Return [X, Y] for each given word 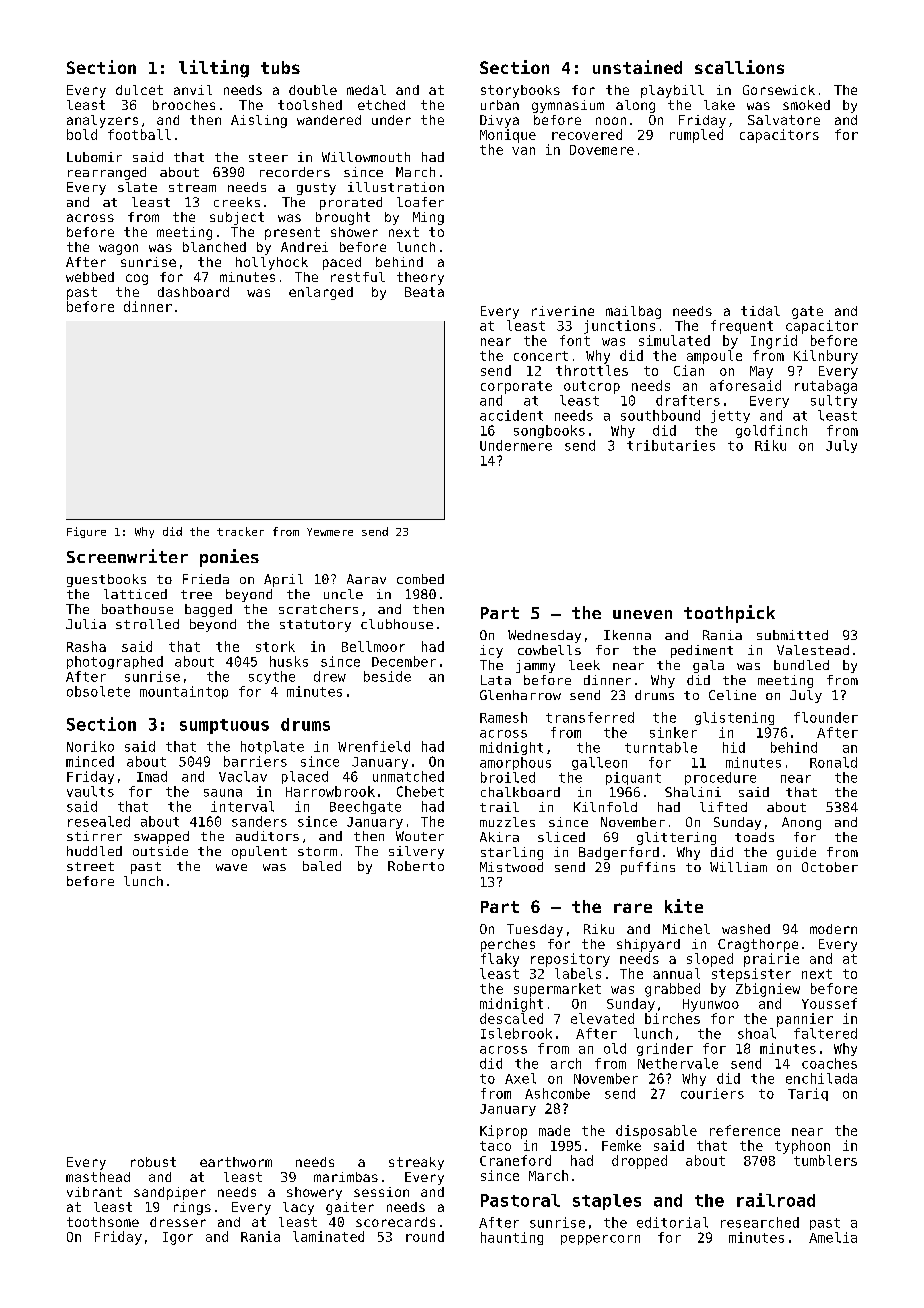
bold [82, 134]
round [425, 1236]
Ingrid [774, 342]
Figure [86, 532]
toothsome [103, 1222]
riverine [563, 311]
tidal [760, 311]
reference [745, 1130]
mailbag [633, 312]
